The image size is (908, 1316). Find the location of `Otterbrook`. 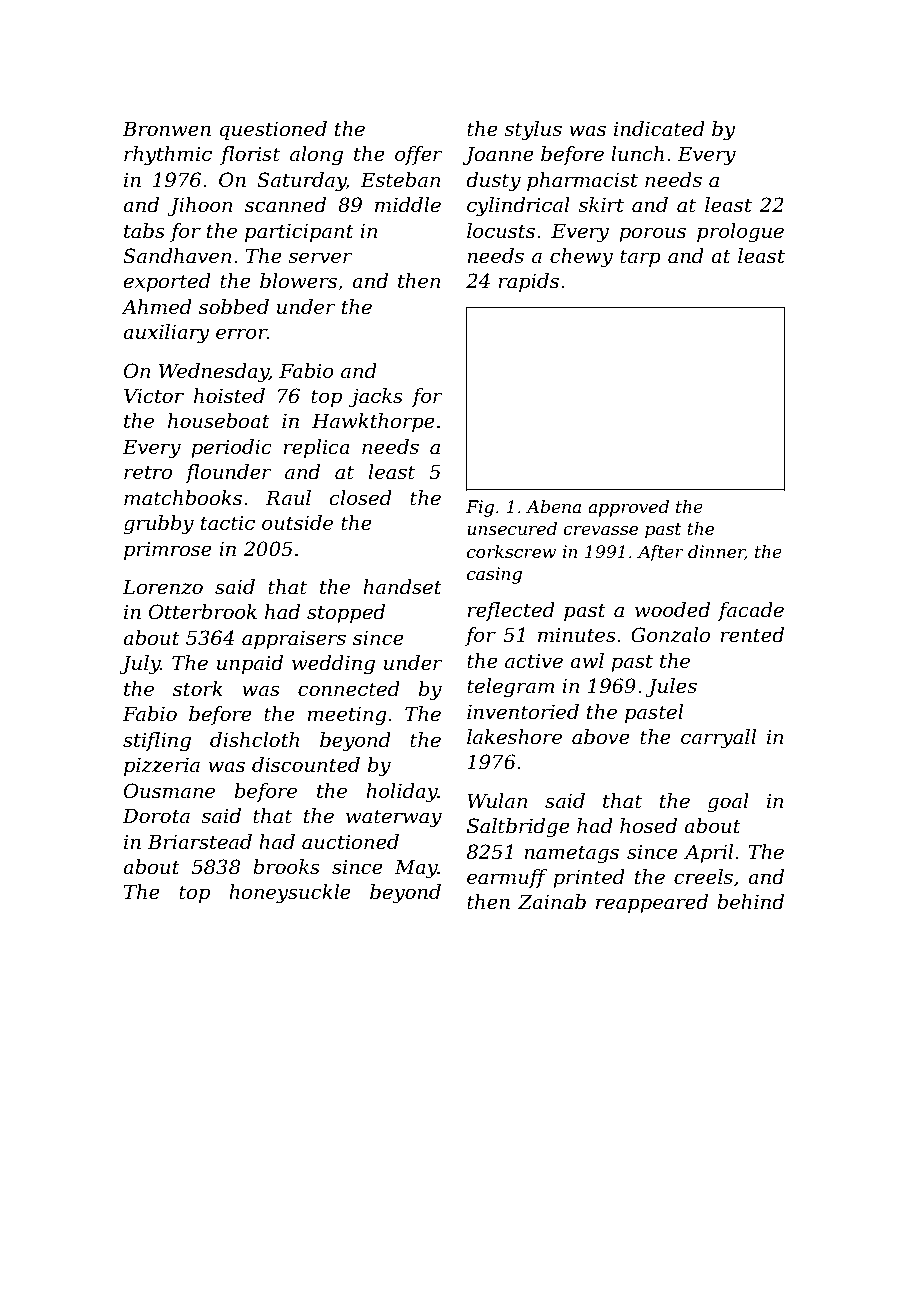

Otterbrook is located at coordinates (203, 612).
